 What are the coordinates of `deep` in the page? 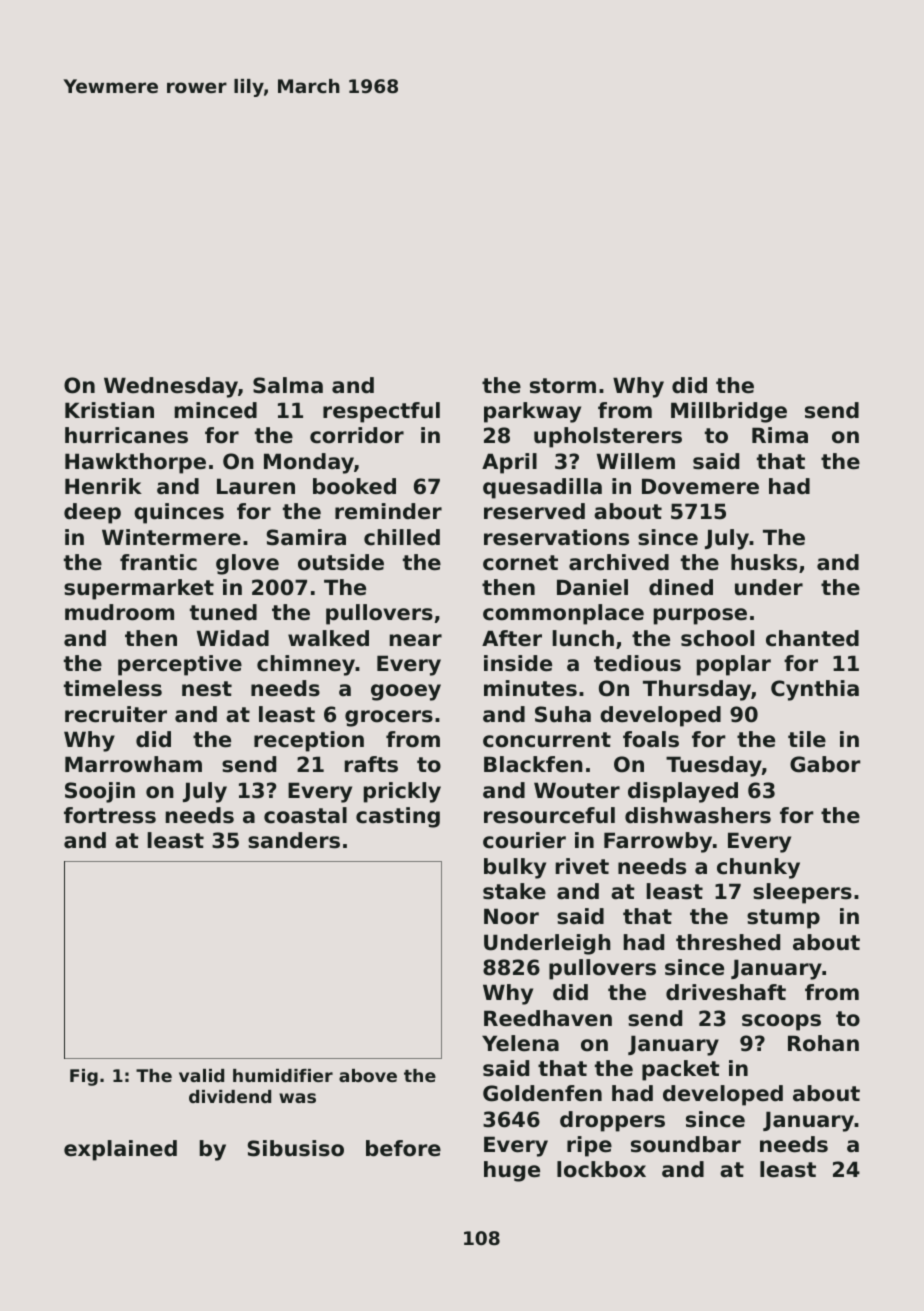 It's located at (92, 513).
